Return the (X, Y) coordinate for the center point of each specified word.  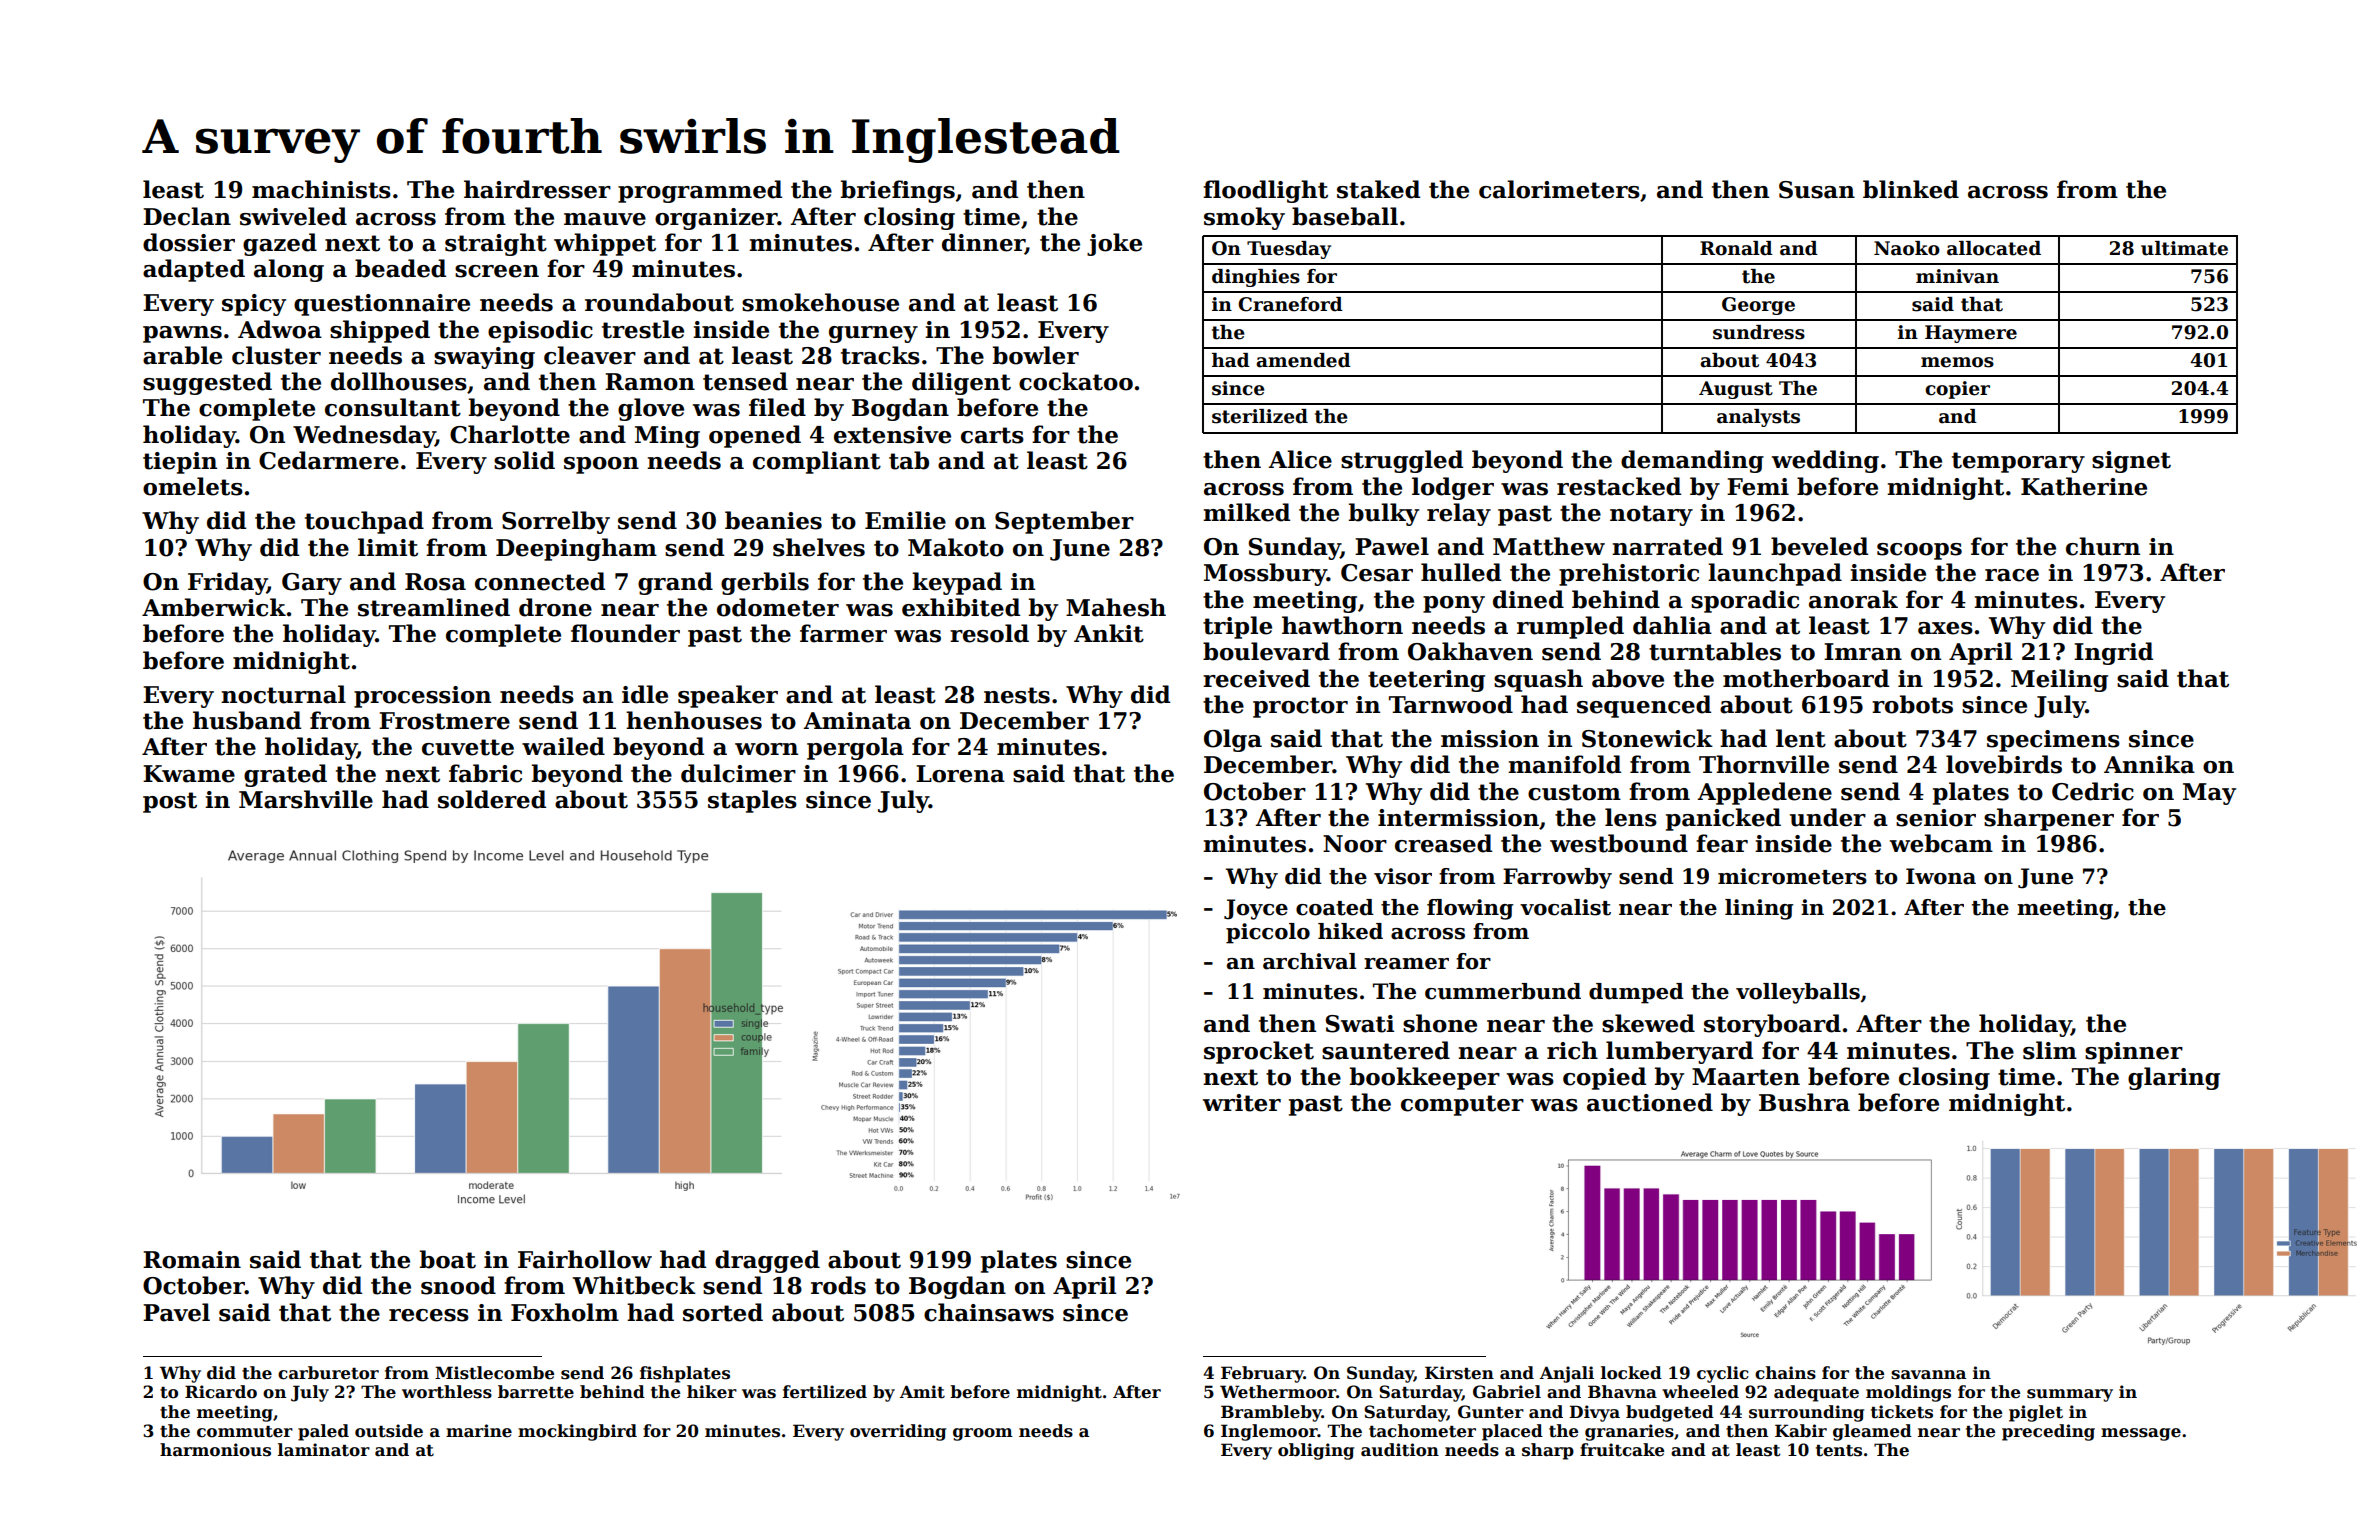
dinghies (1256, 278)
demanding (1692, 461)
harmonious (215, 1450)
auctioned (1650, 1102)
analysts (1758, 418)
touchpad (364, 522)
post (170, 802)
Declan (187, 216)
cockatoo (1076, 381)
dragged (767, 1261)
